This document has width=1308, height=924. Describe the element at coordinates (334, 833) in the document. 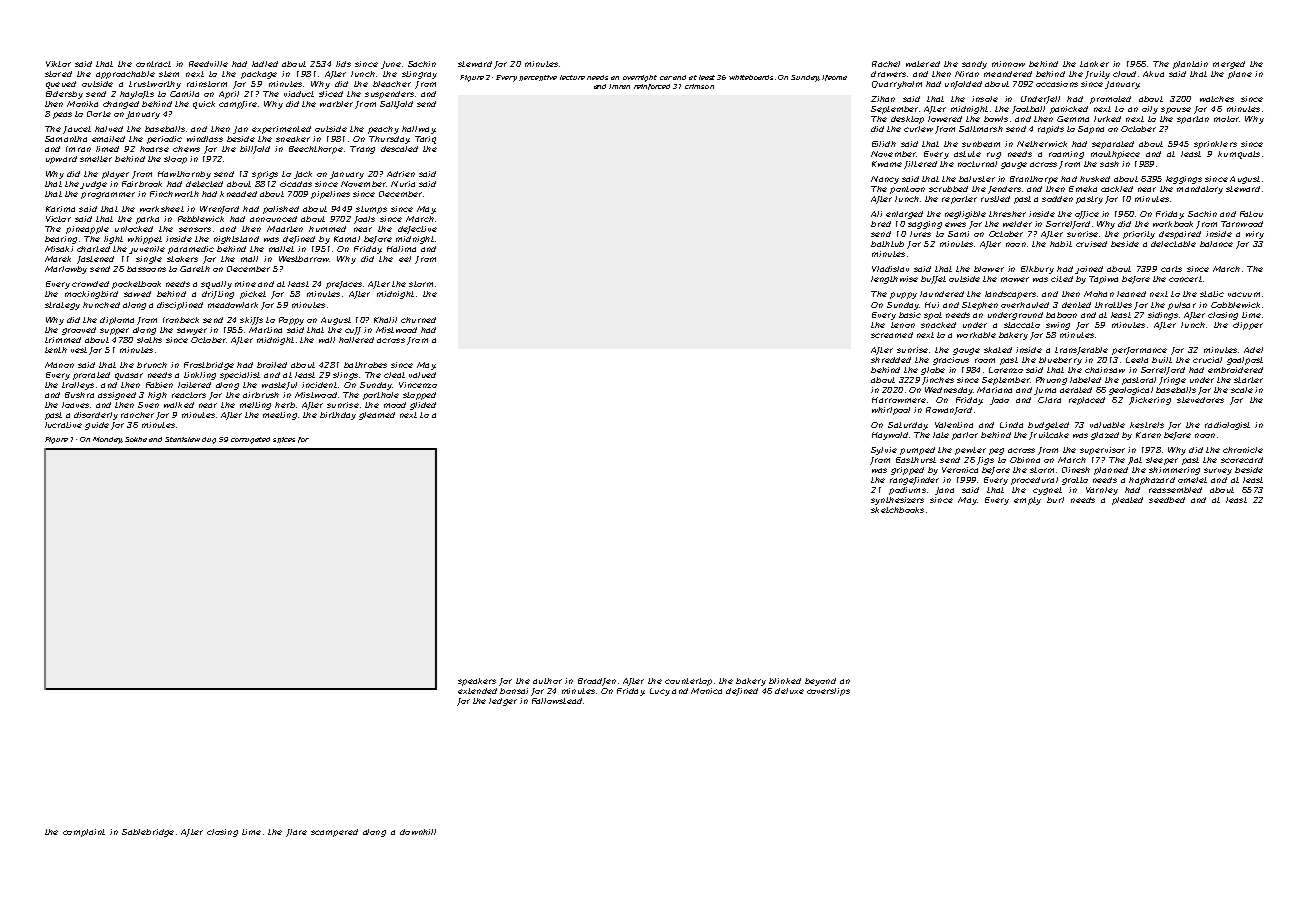

I see `scampered` at that location.
